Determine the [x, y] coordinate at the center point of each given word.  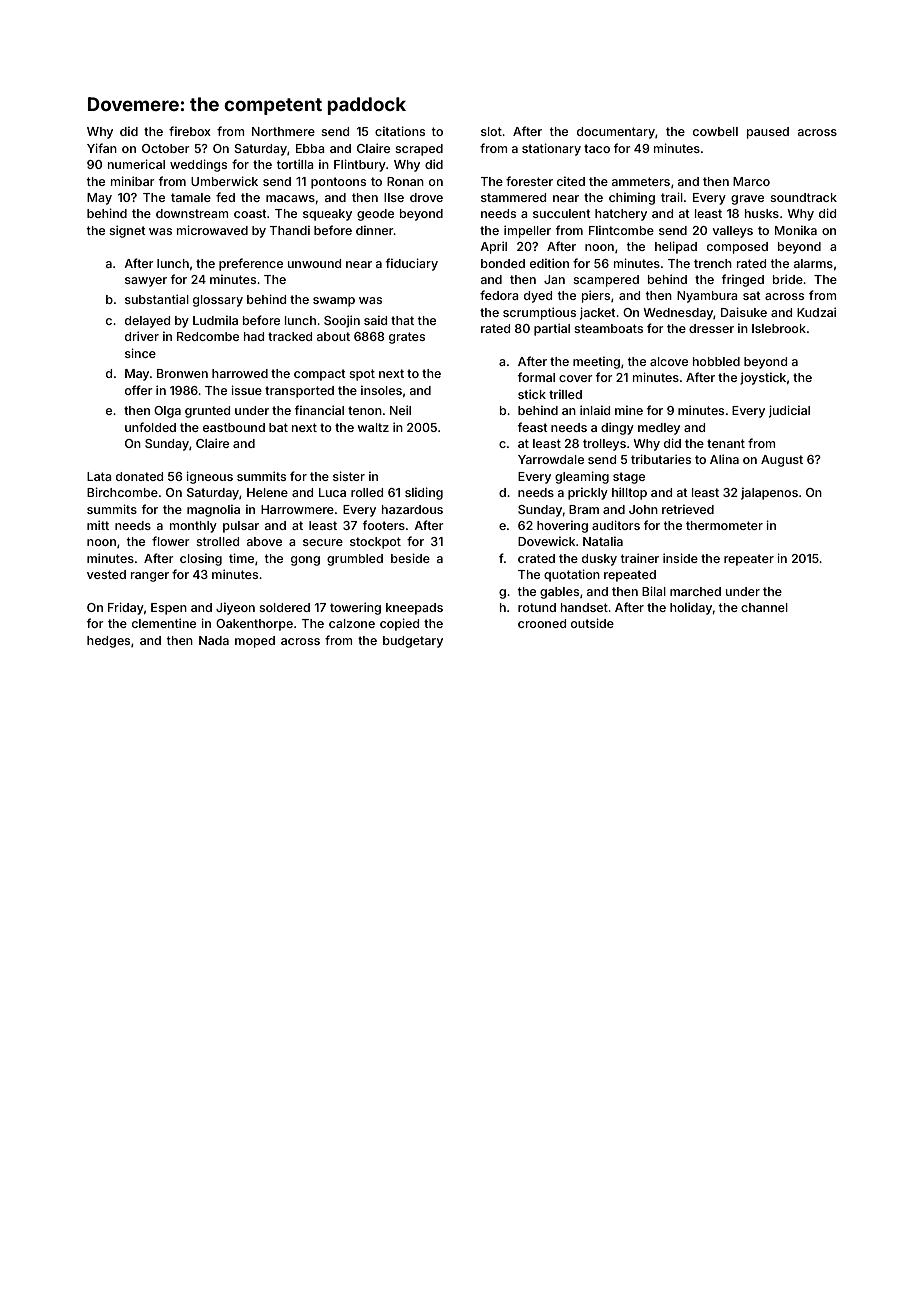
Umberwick [224, 181]
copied [399, 624]
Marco [751, 181]
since [140, 353]
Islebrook [779, 328]
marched [695, 591]
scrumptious [539, 313]
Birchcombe [122, 492]
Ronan [405, 181]
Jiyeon [235, 608]
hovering [562, 526]
